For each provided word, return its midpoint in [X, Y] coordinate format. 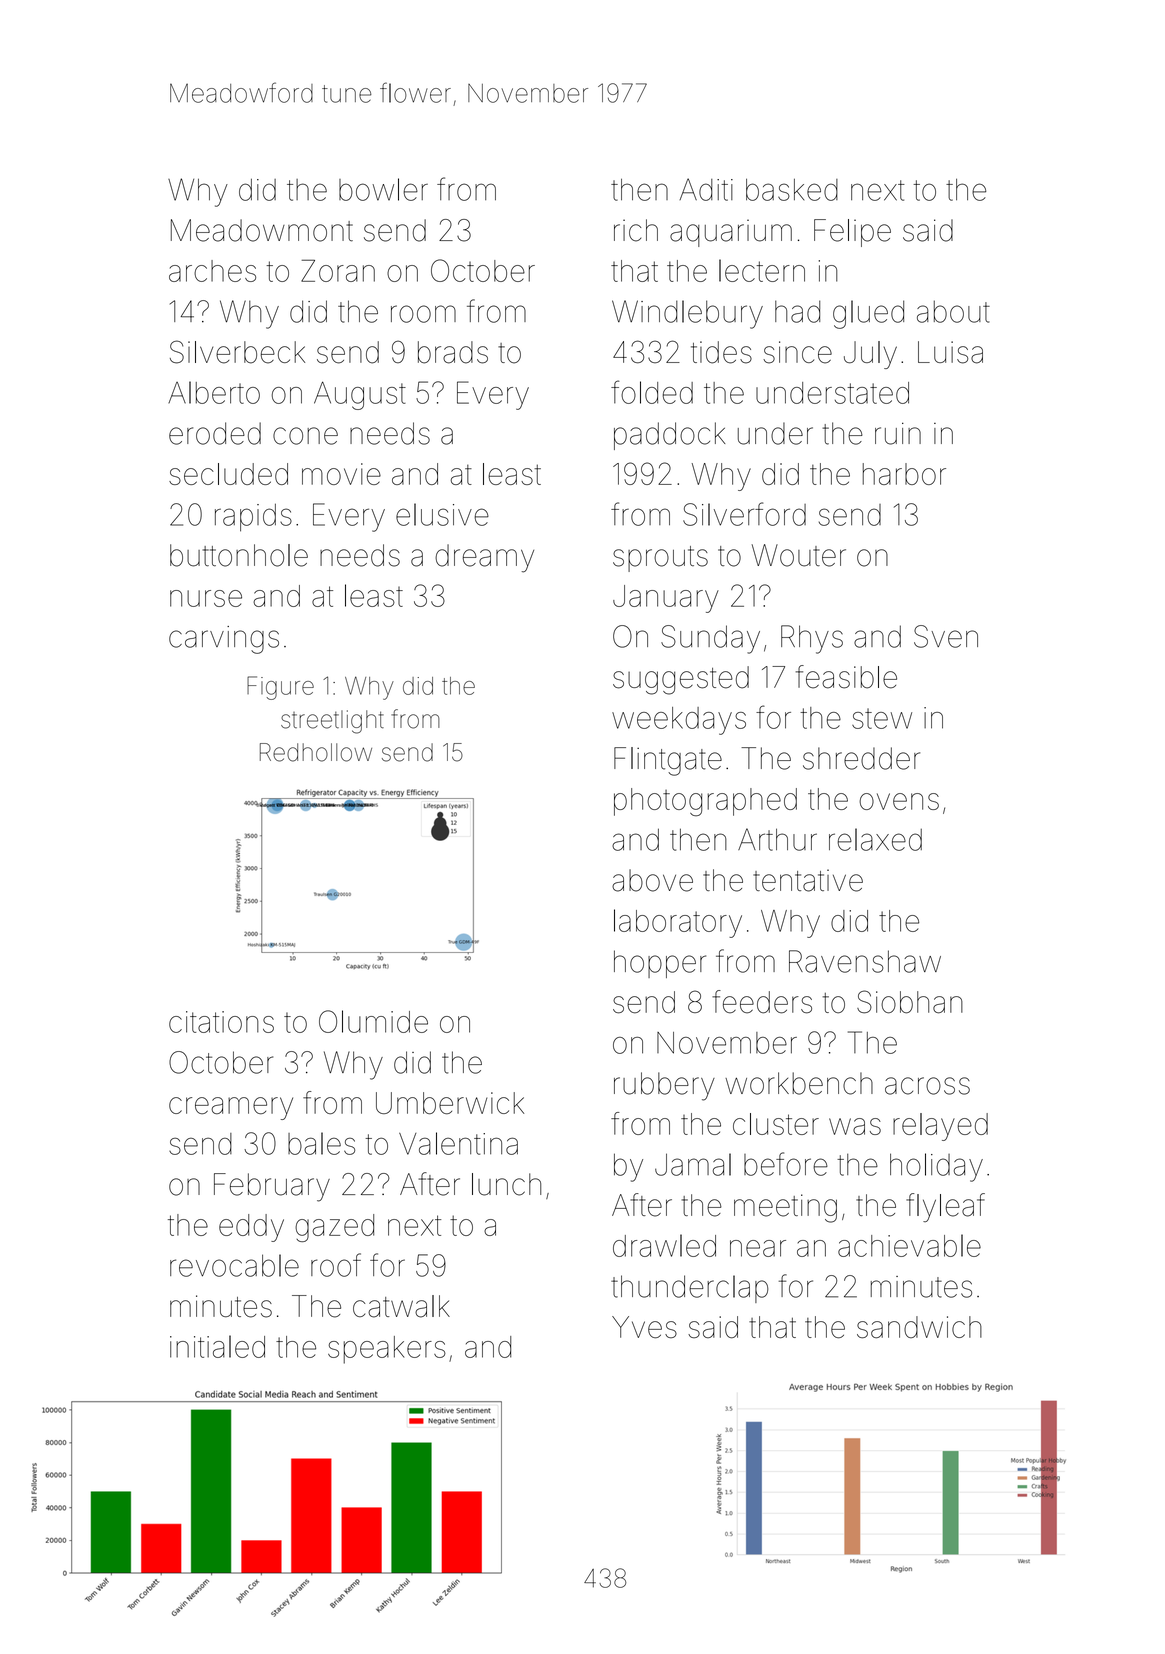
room [423, 314]
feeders [762, 1002]
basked [792, 190]
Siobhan [910, 1002]
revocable [234, 1265]
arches [212, 271]
